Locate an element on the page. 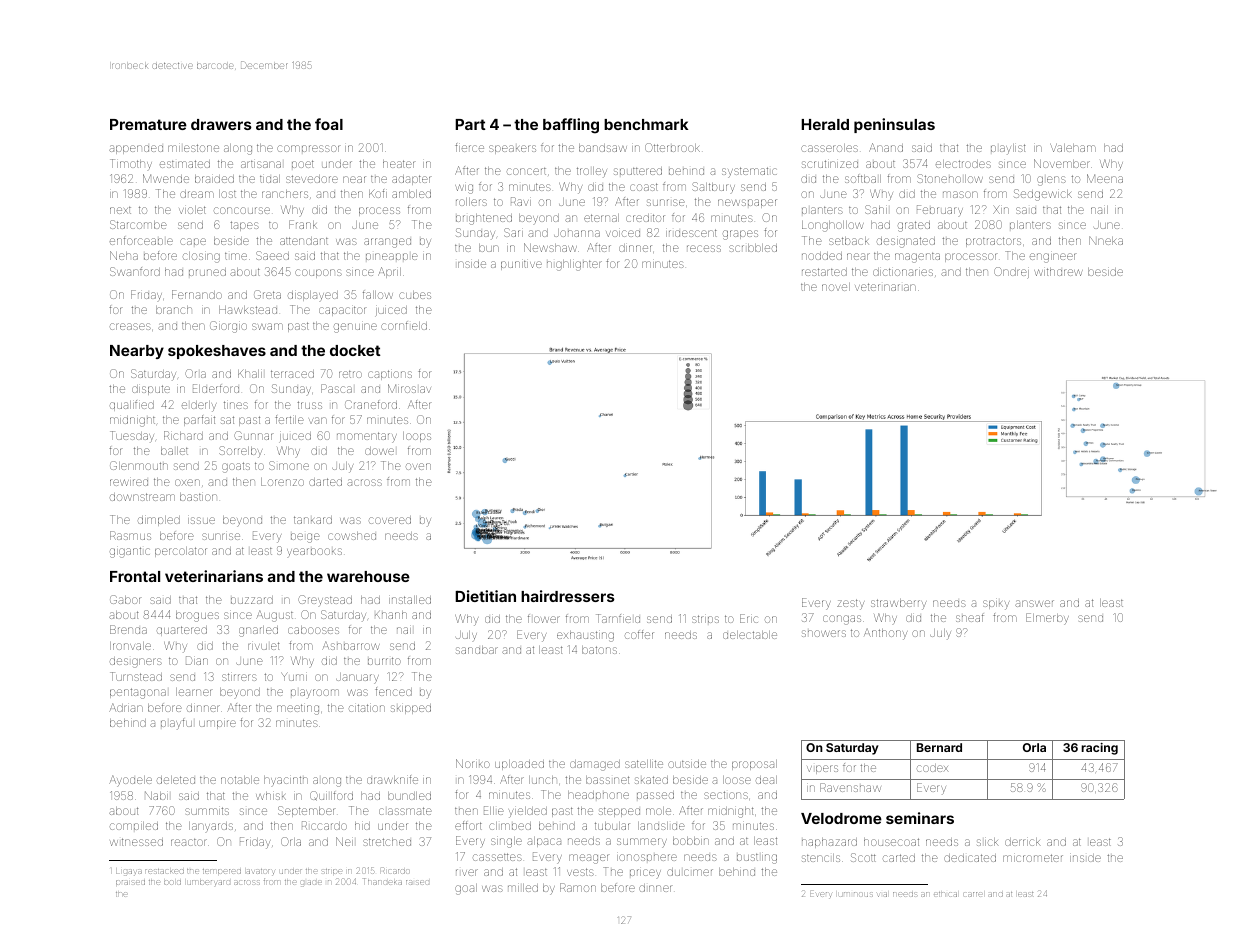 This document has width=1233, height=952. delectable is located at coordinates (750, 635).
